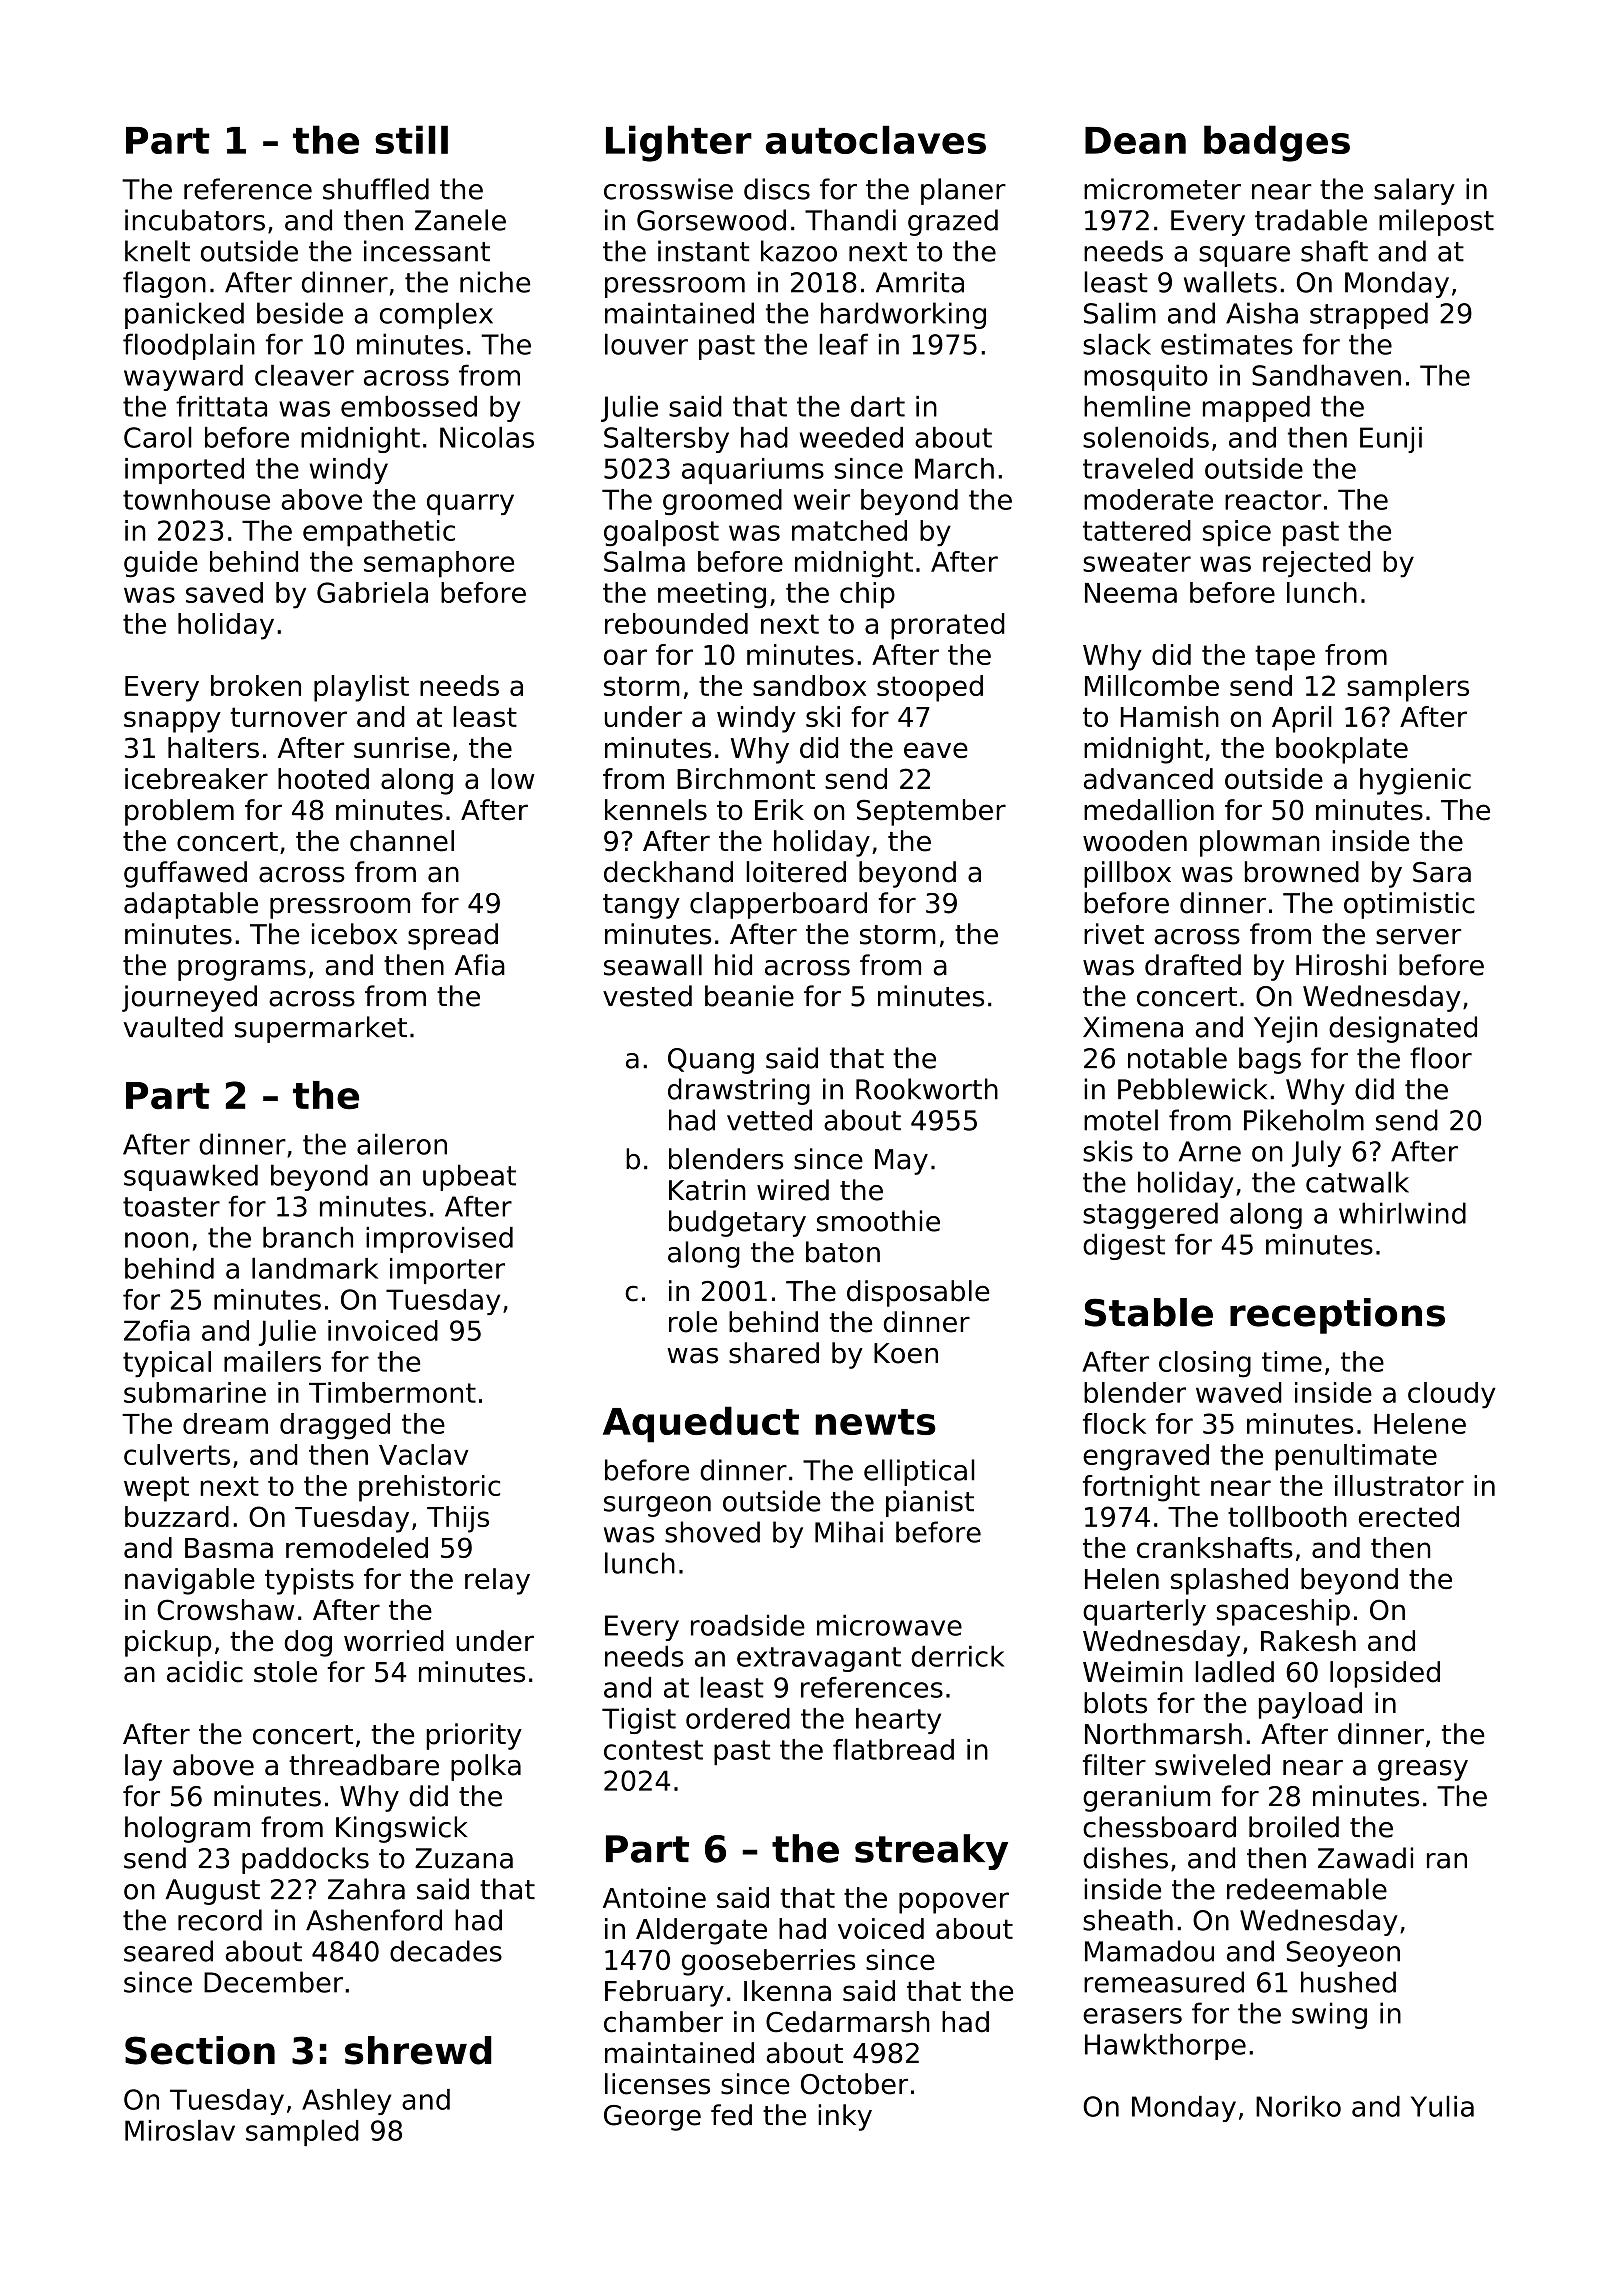  What do you see at coordinates (200, 2050) in the image?
I see `Section` at bounding box center [200, 2050].
